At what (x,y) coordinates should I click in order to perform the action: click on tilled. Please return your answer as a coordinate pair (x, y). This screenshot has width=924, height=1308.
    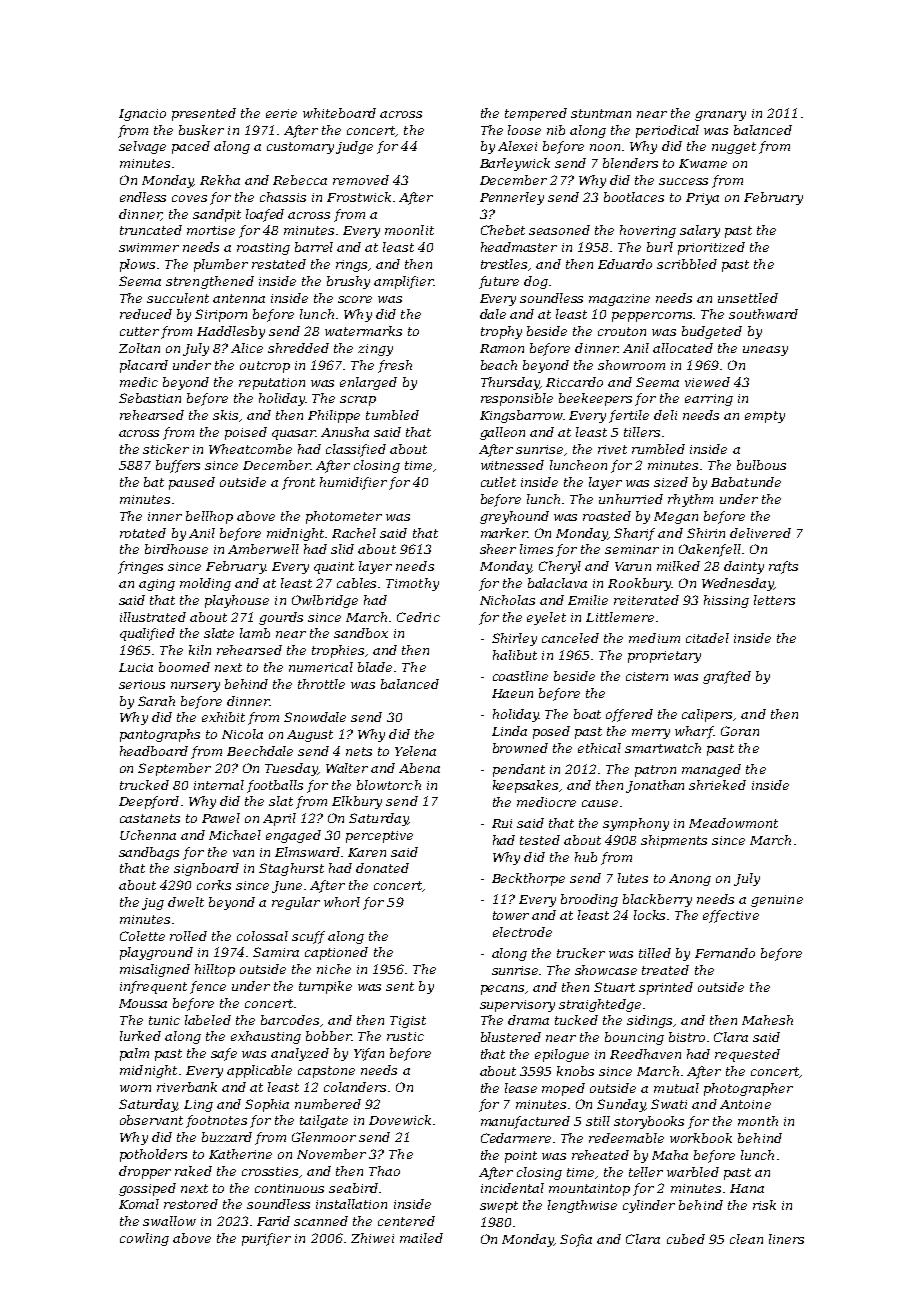
    Looking at the image, I should click on (655, 953).
